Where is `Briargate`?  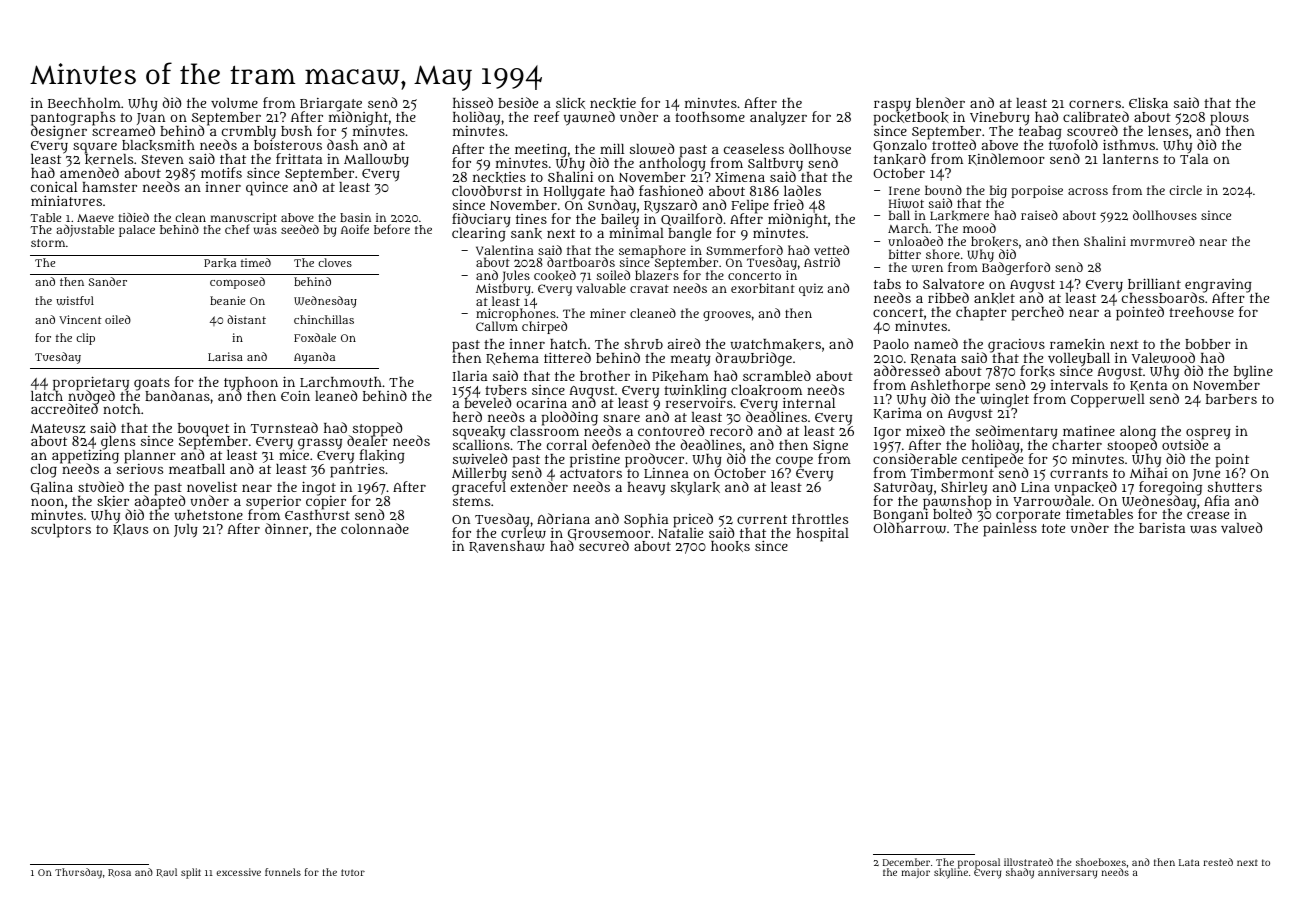 Briargate is located at coordinates (331, 105).
